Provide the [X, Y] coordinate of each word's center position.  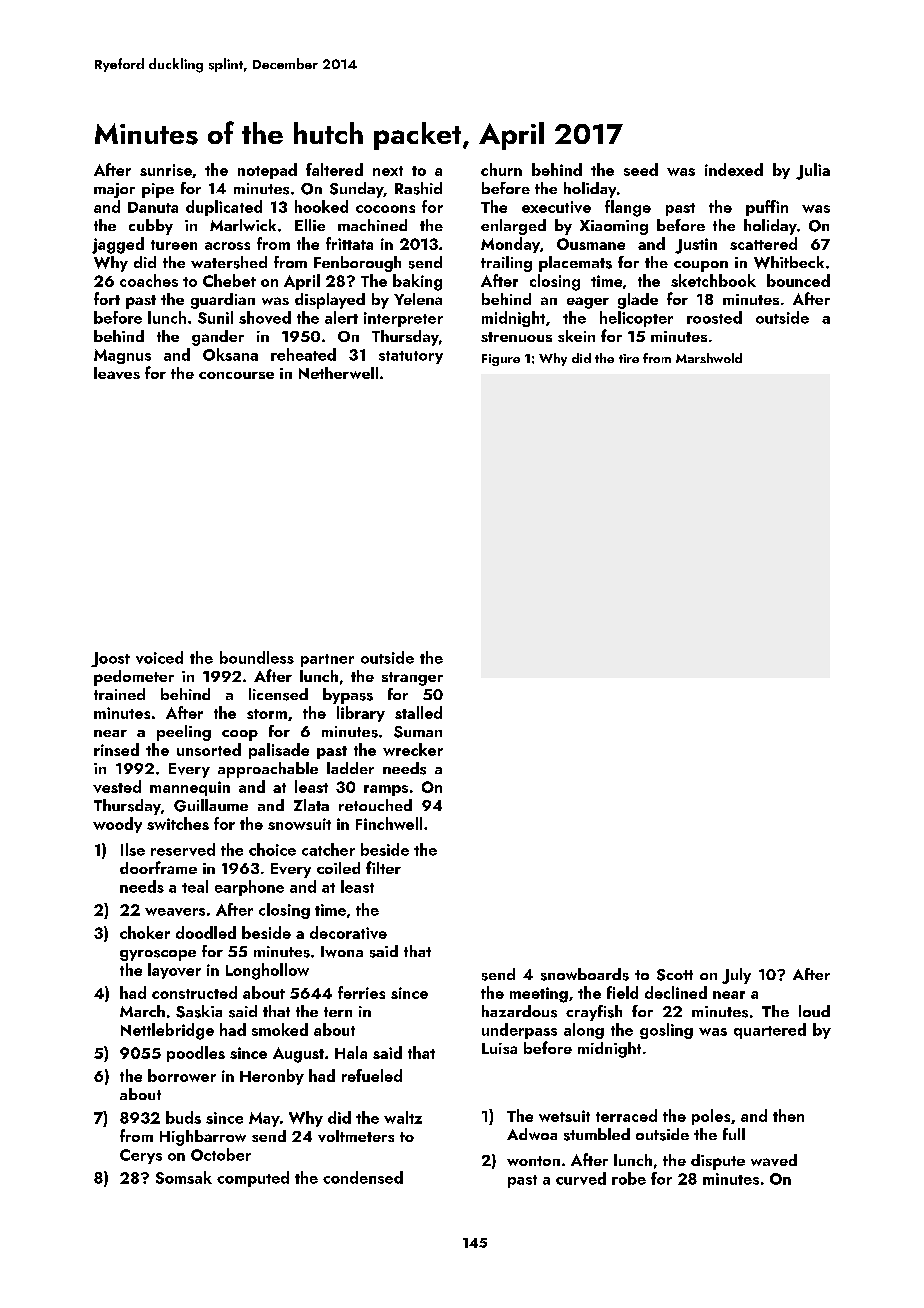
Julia [813, 171]
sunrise [166, 170]
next [388, 171]
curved [581, 1178]
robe [629, 1178]
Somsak [184, 1177]
